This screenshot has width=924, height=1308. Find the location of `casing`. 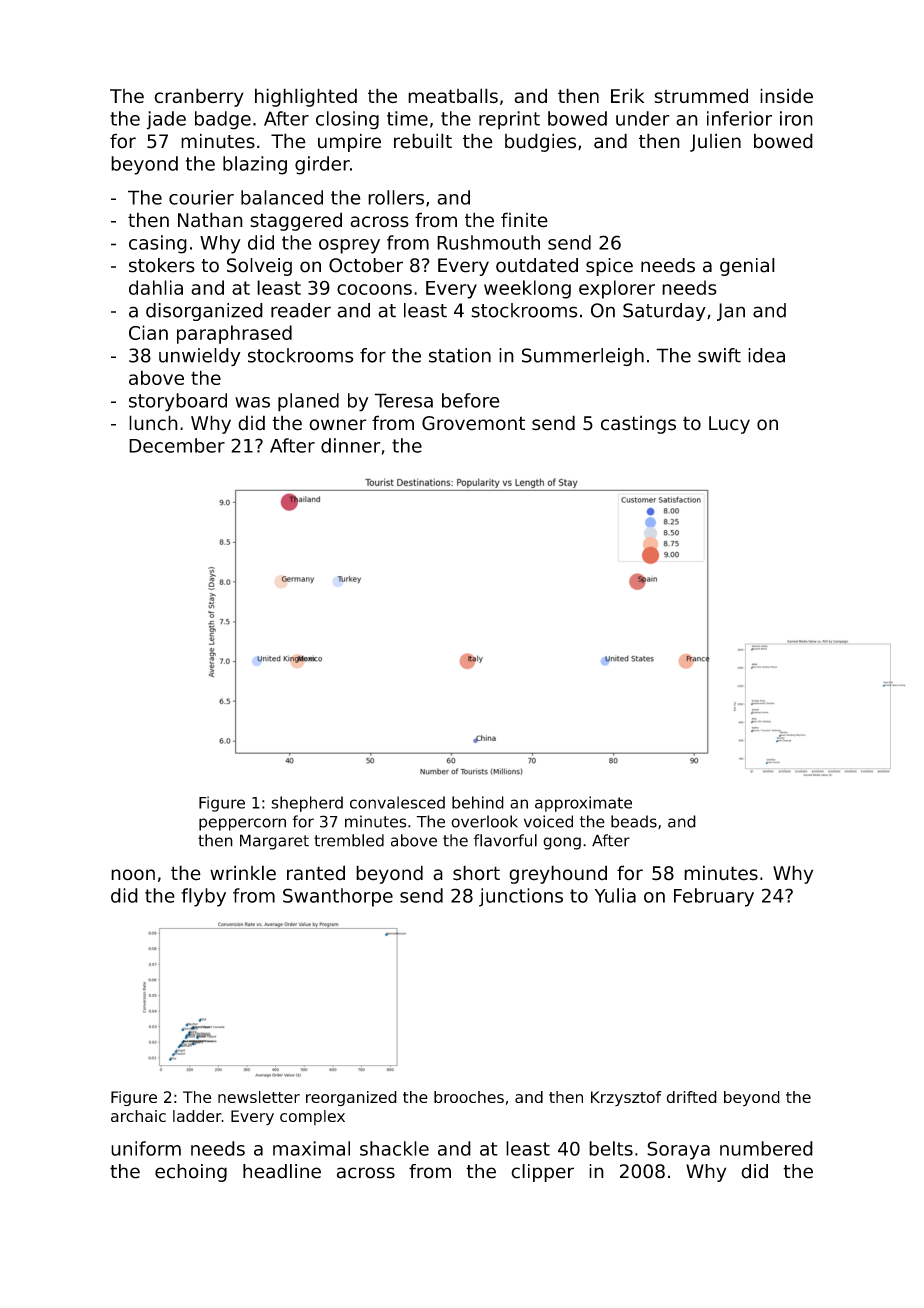

casing is located at coordinates (158, 244).
